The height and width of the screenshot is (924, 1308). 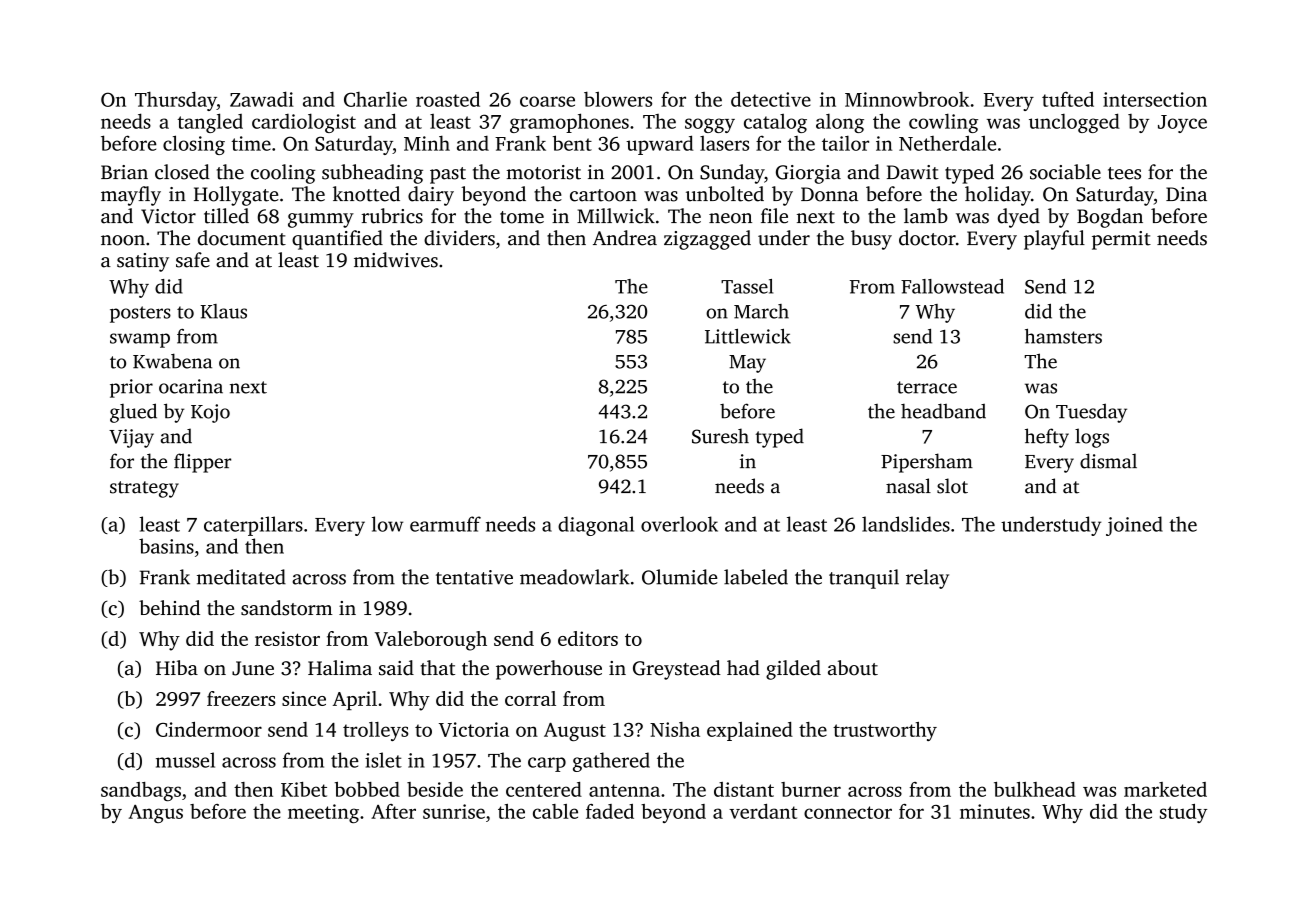 I want to click on hamsters, so click(x=1063, y=336).
